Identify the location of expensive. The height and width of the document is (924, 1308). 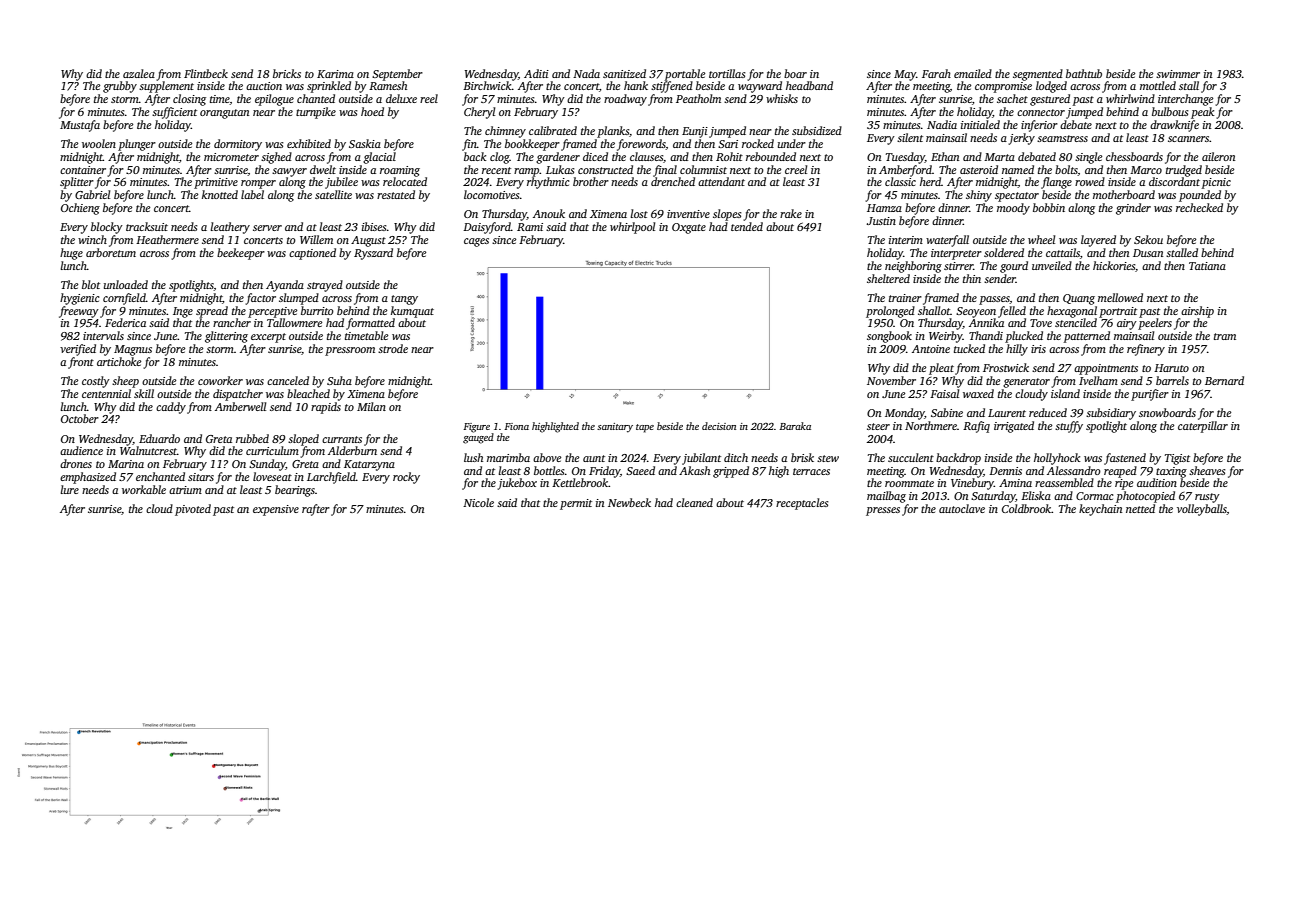
(276, 510).
